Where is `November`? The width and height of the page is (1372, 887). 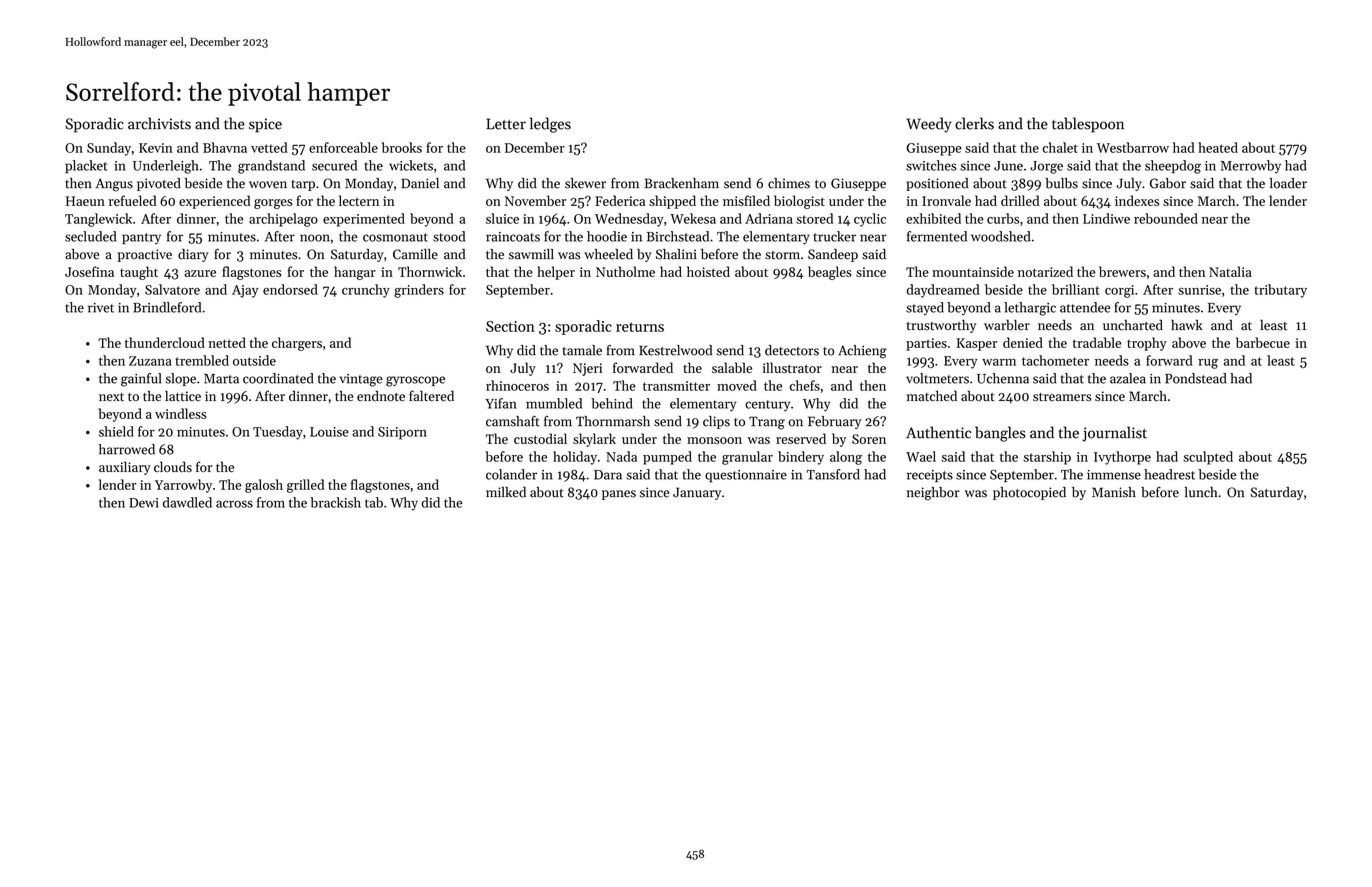 November is located at coordinates (535, 200).
